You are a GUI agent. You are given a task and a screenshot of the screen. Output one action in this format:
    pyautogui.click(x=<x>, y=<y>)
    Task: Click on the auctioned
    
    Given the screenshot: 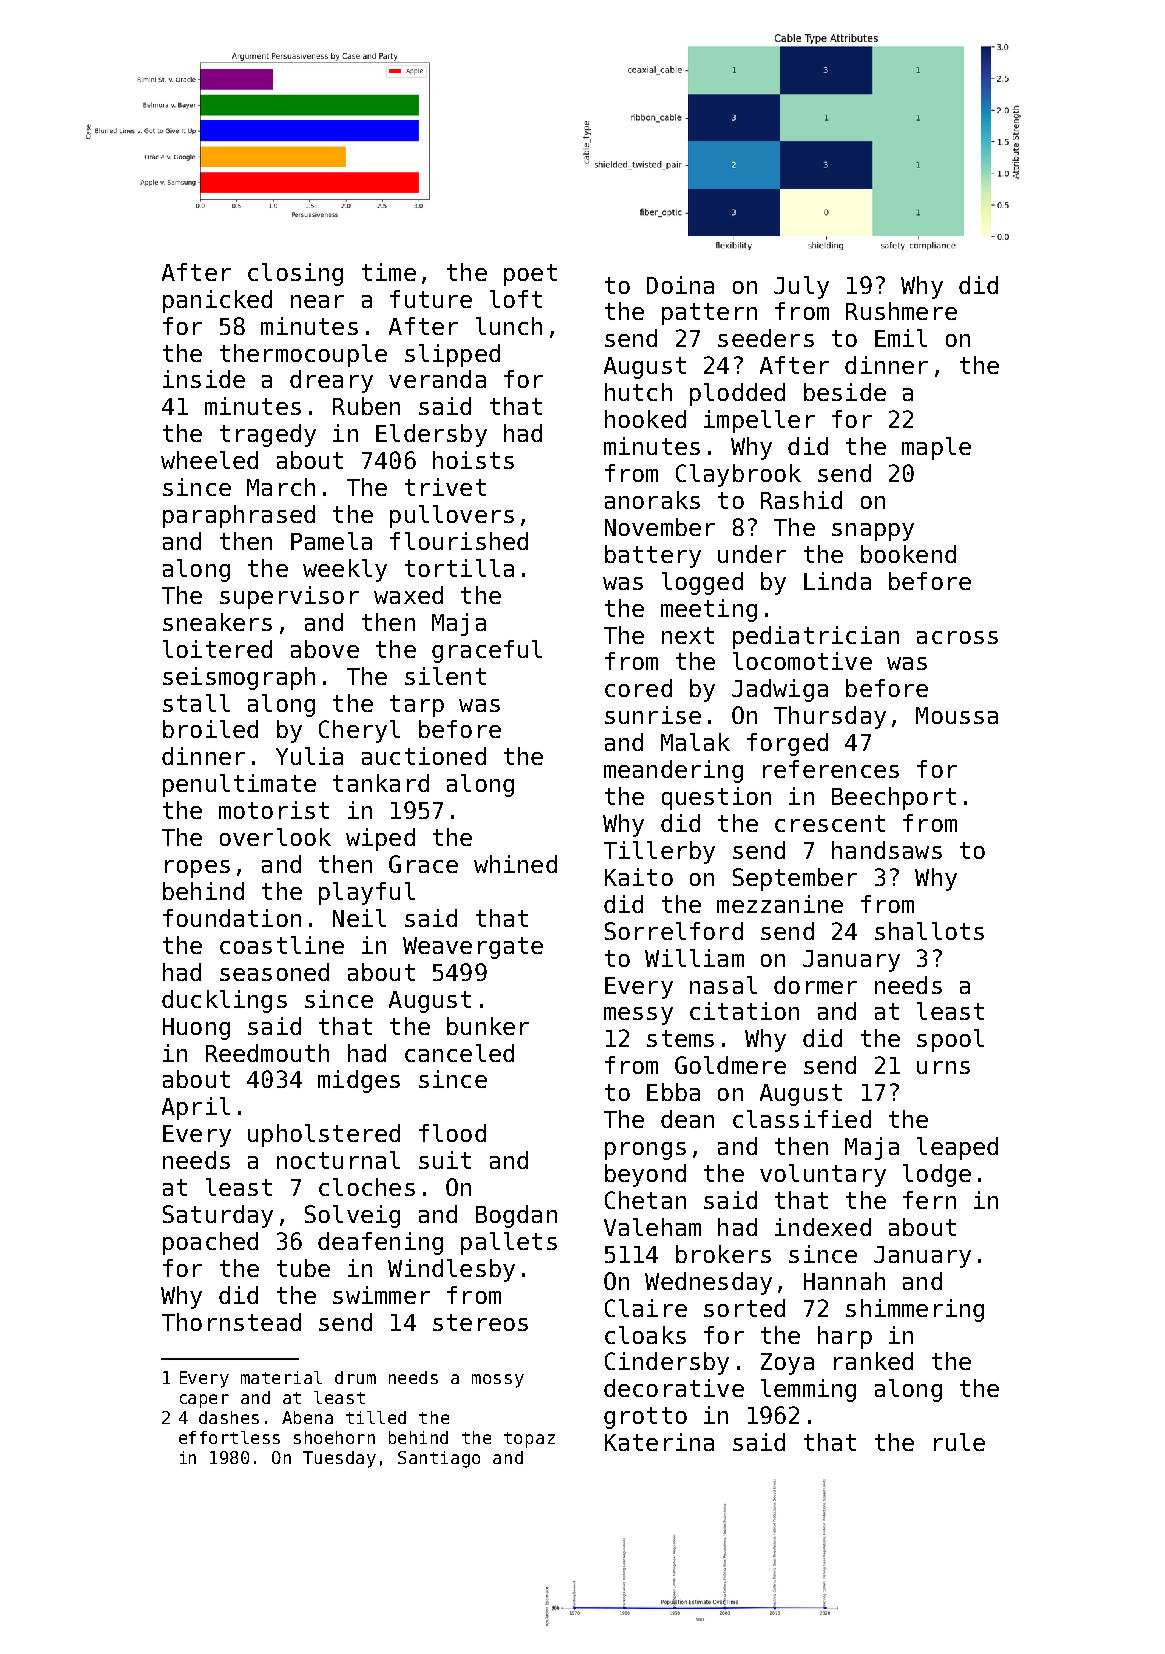 What is the action you would take?
    pyautogui.click(x=424, y=756)
